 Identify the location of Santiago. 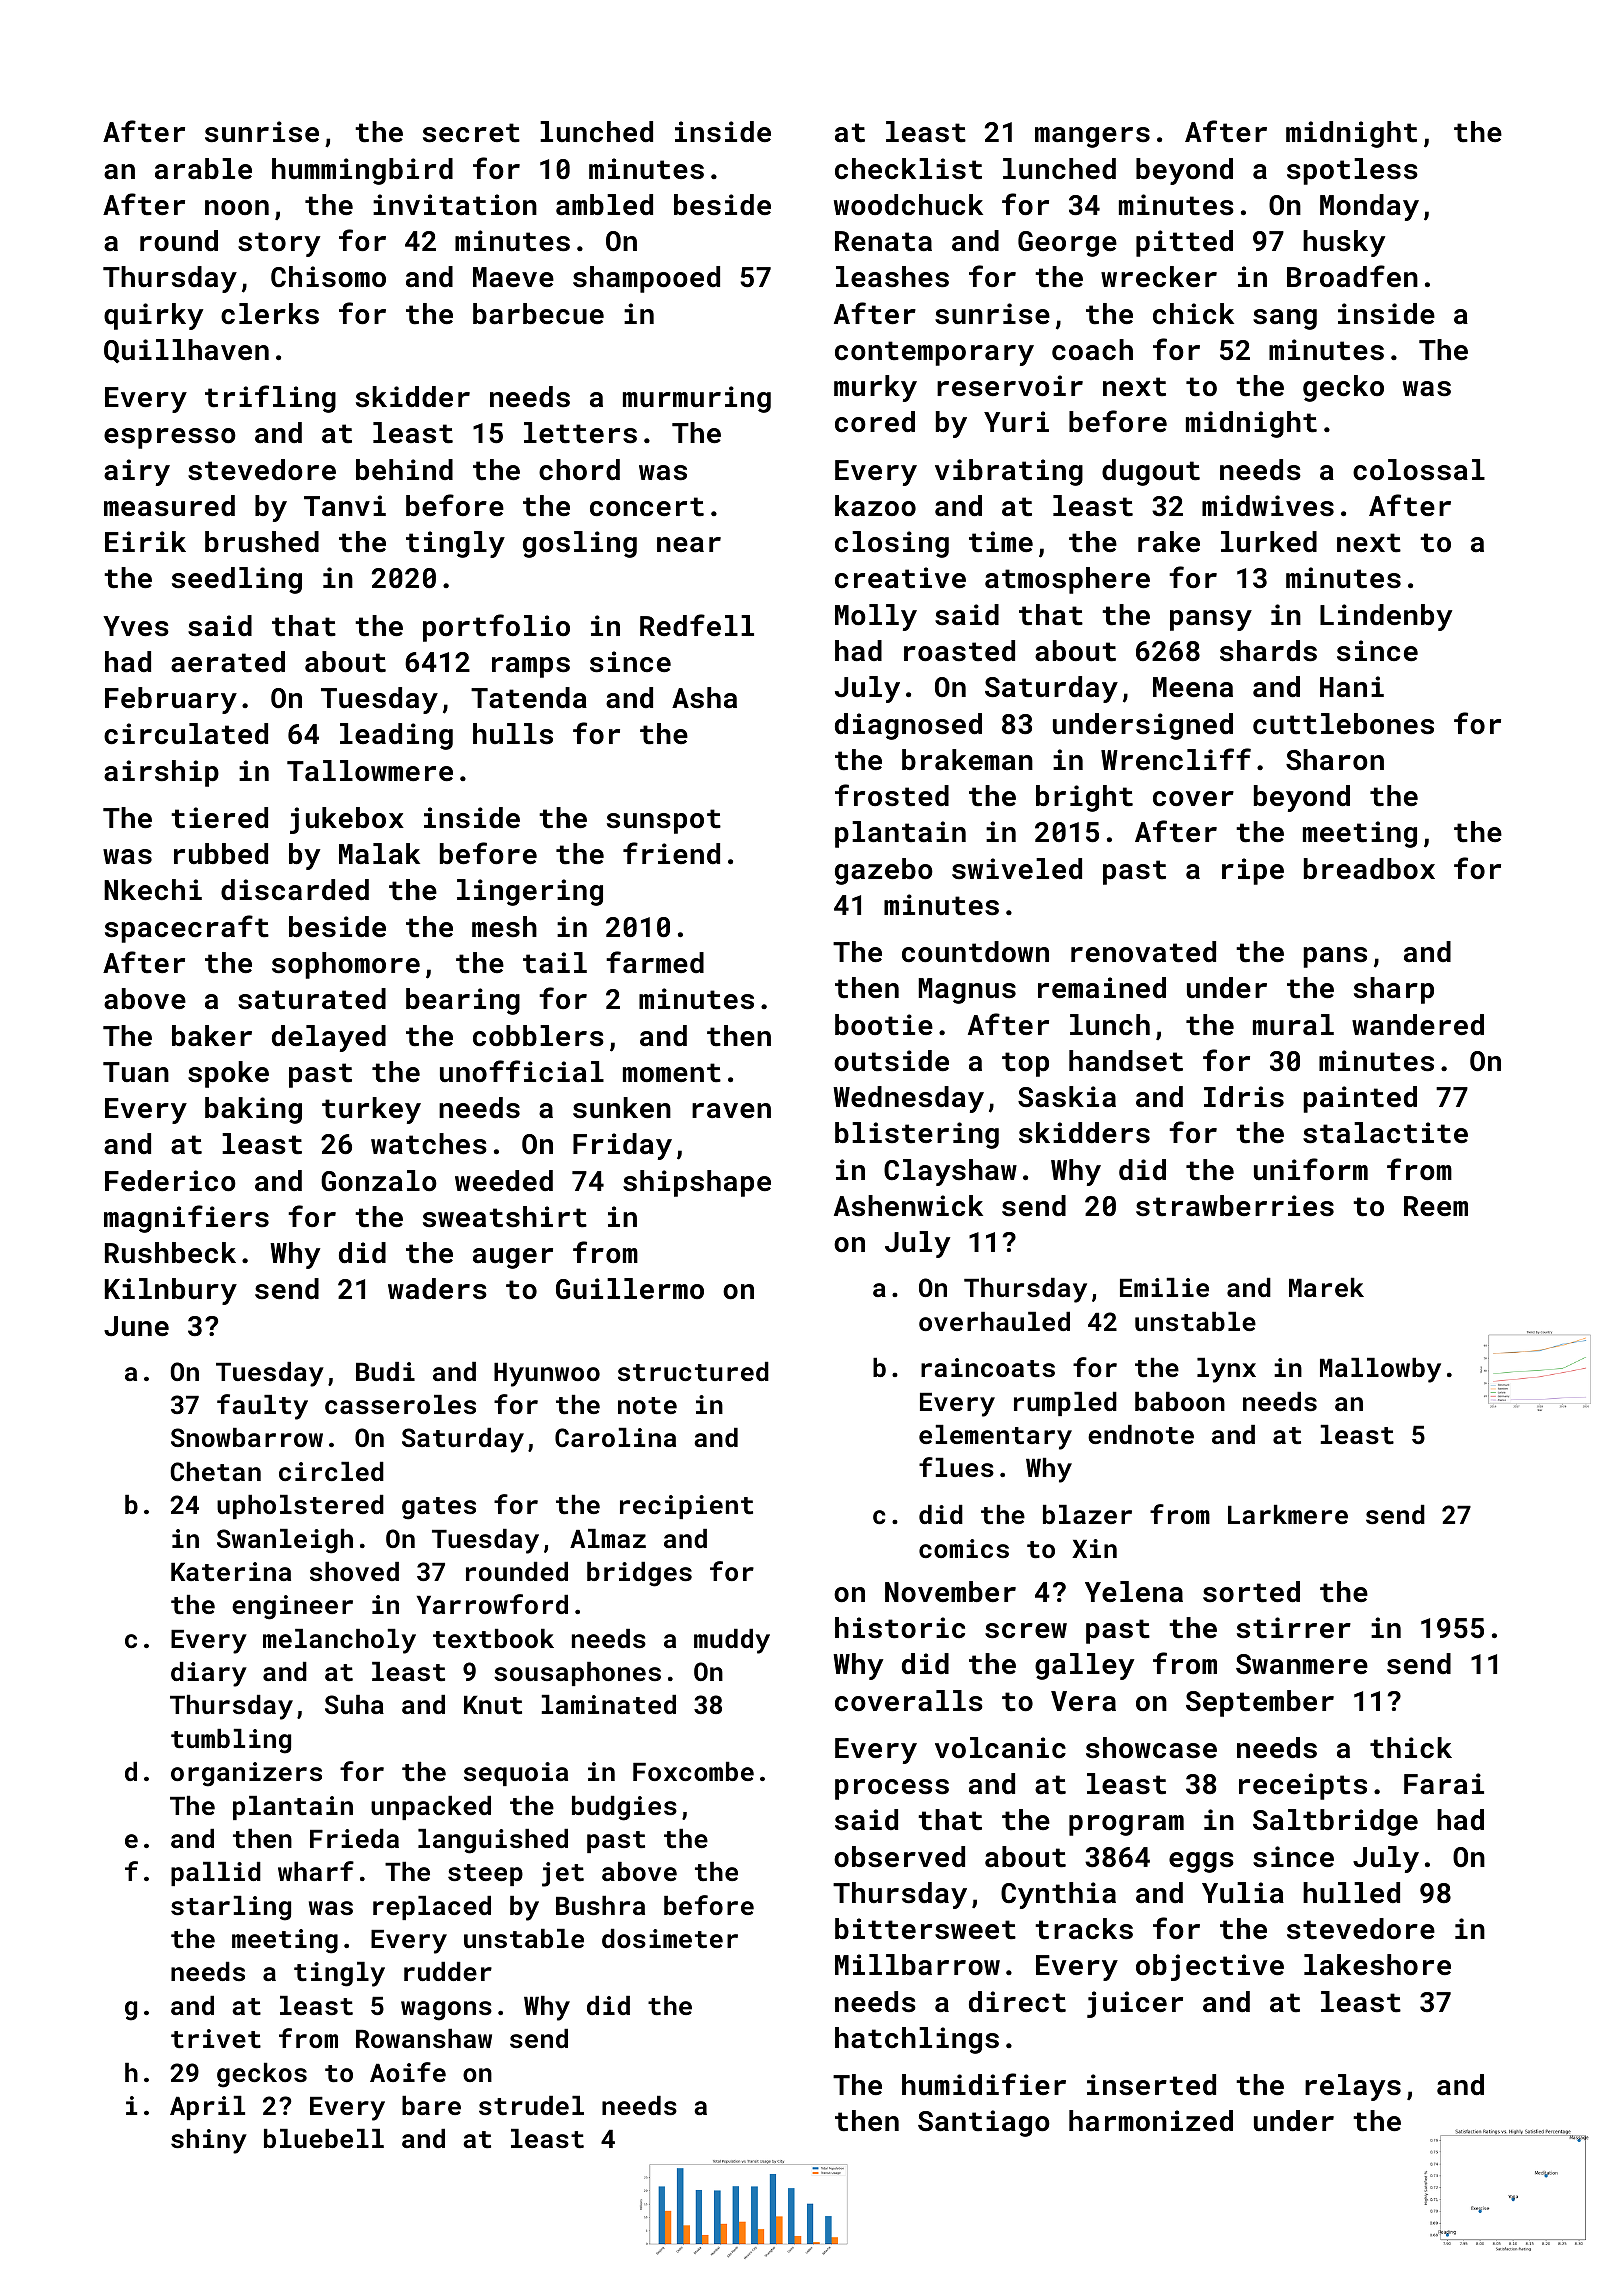
(984, 2123).
